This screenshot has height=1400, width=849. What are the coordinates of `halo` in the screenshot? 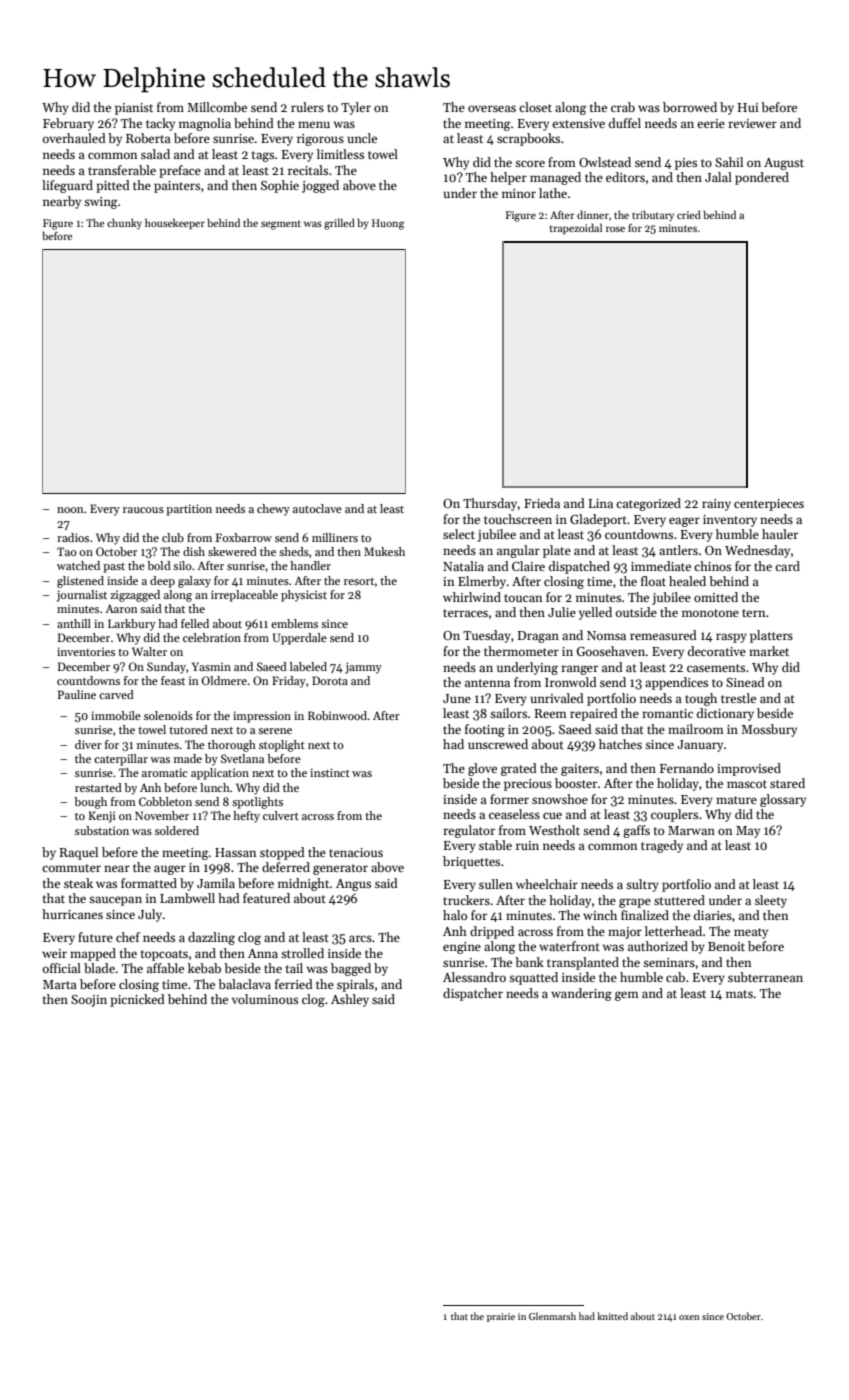 It's located at (455, 915).
